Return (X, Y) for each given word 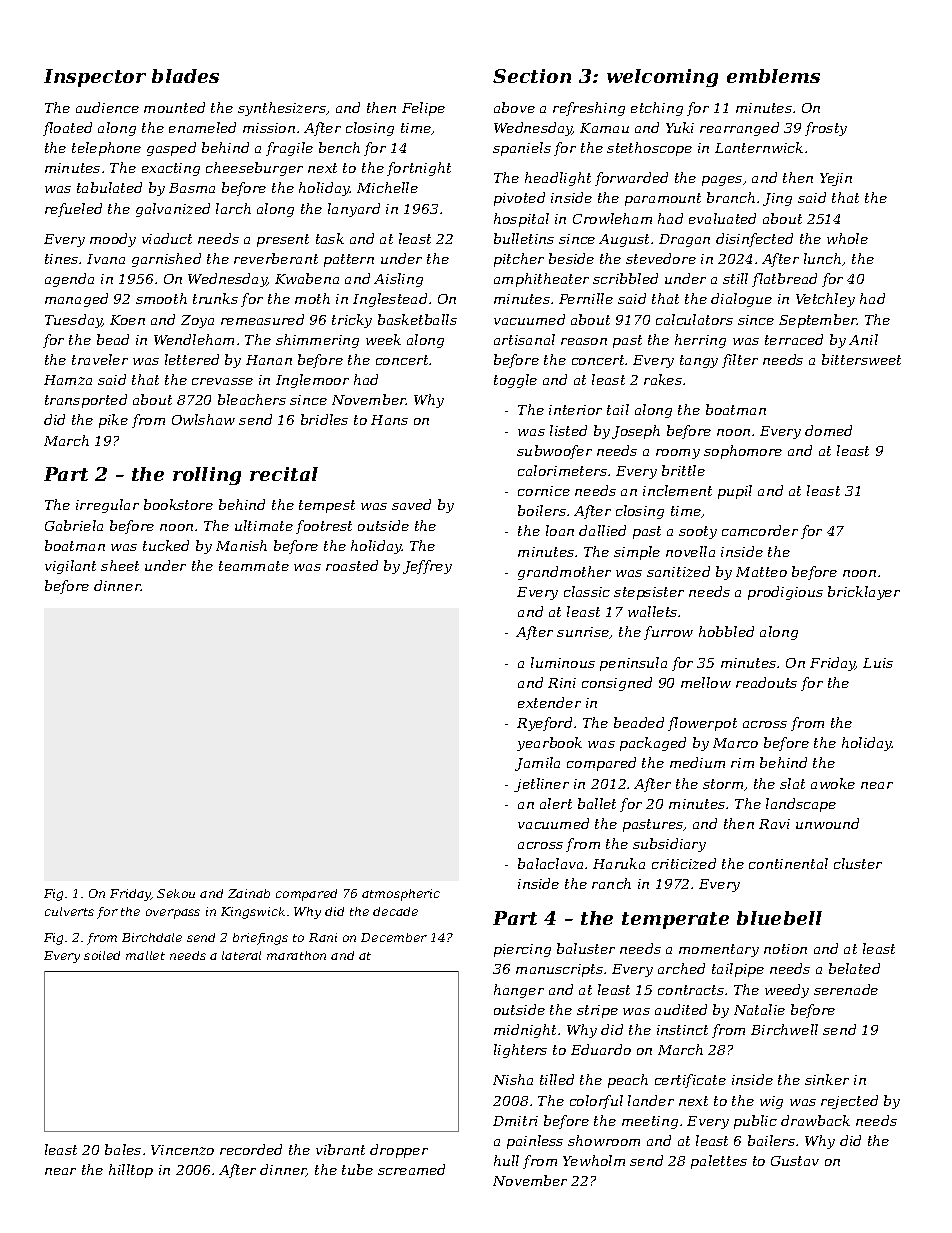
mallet (145, 955)
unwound (827, 823)
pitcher (519, 260)
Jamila (537, 764)
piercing (522, 950)
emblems (773, 76)
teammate (254, 566)
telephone (106, 149)
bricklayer (864, 593)
